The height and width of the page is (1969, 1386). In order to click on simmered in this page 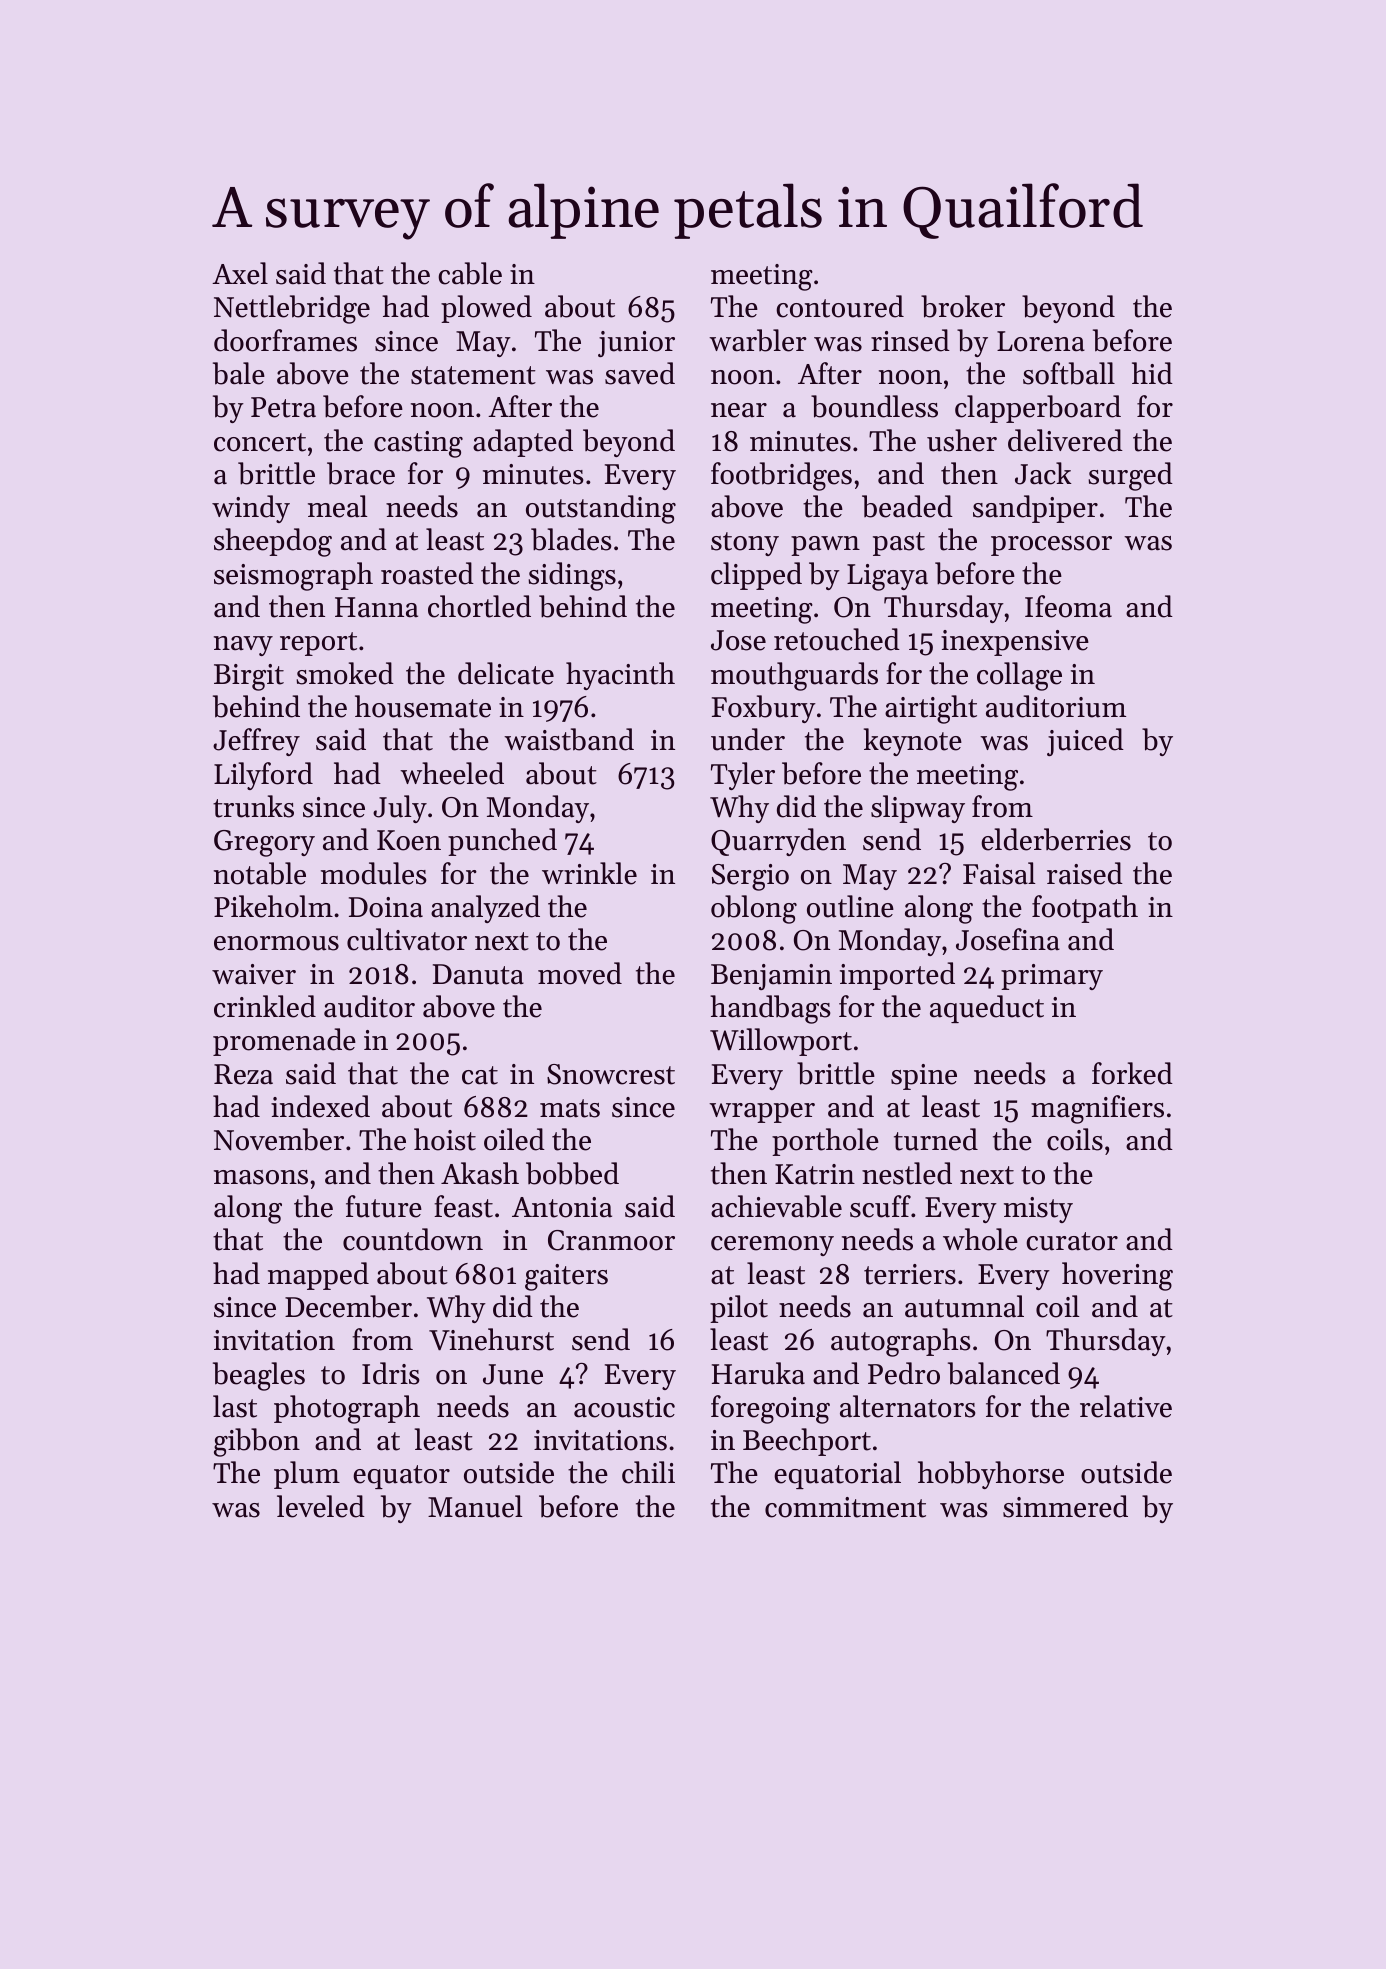, I will do `click(1065, 1506)`.
